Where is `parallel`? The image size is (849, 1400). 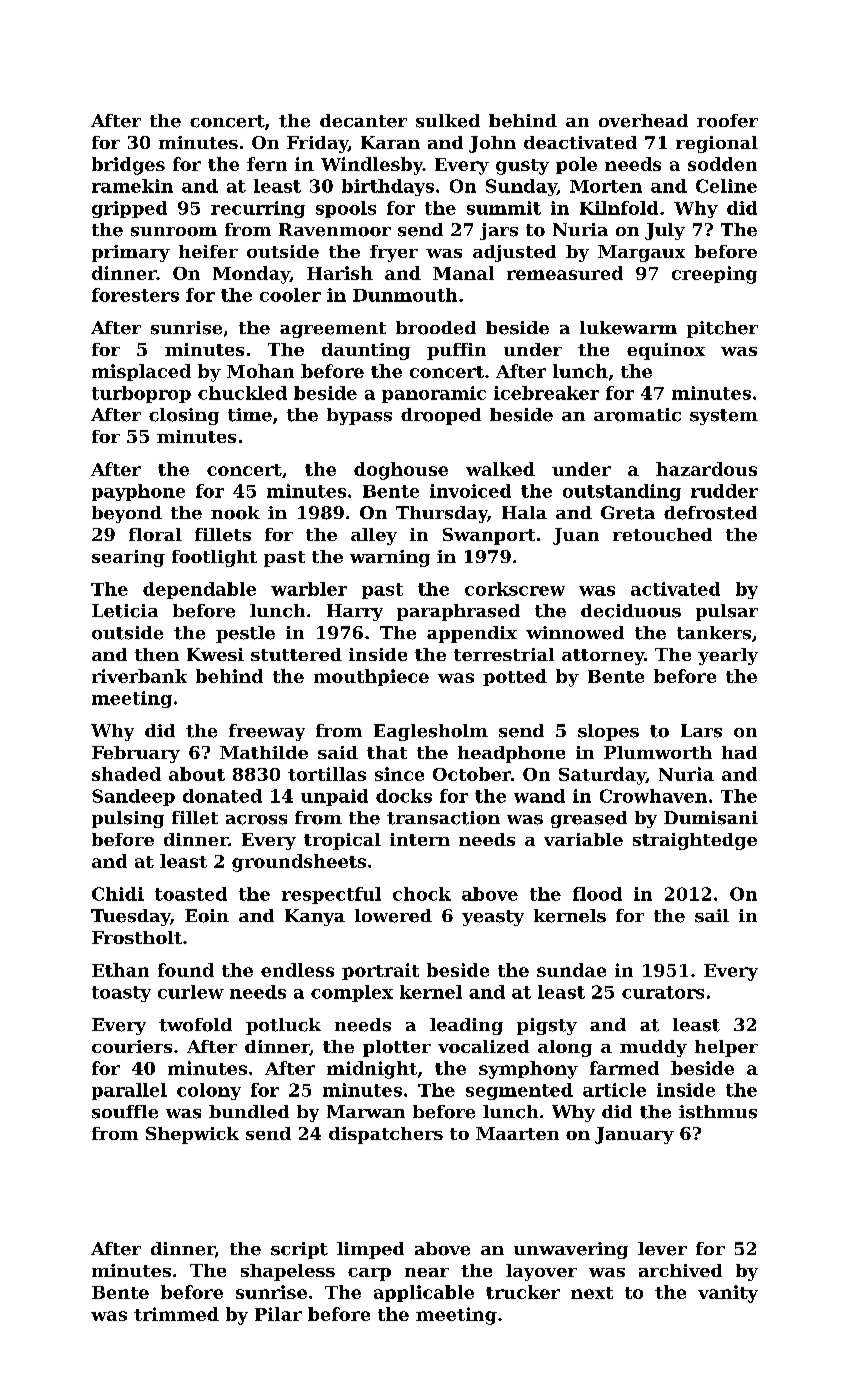
parallel is located at coordinates (129, 1091).
